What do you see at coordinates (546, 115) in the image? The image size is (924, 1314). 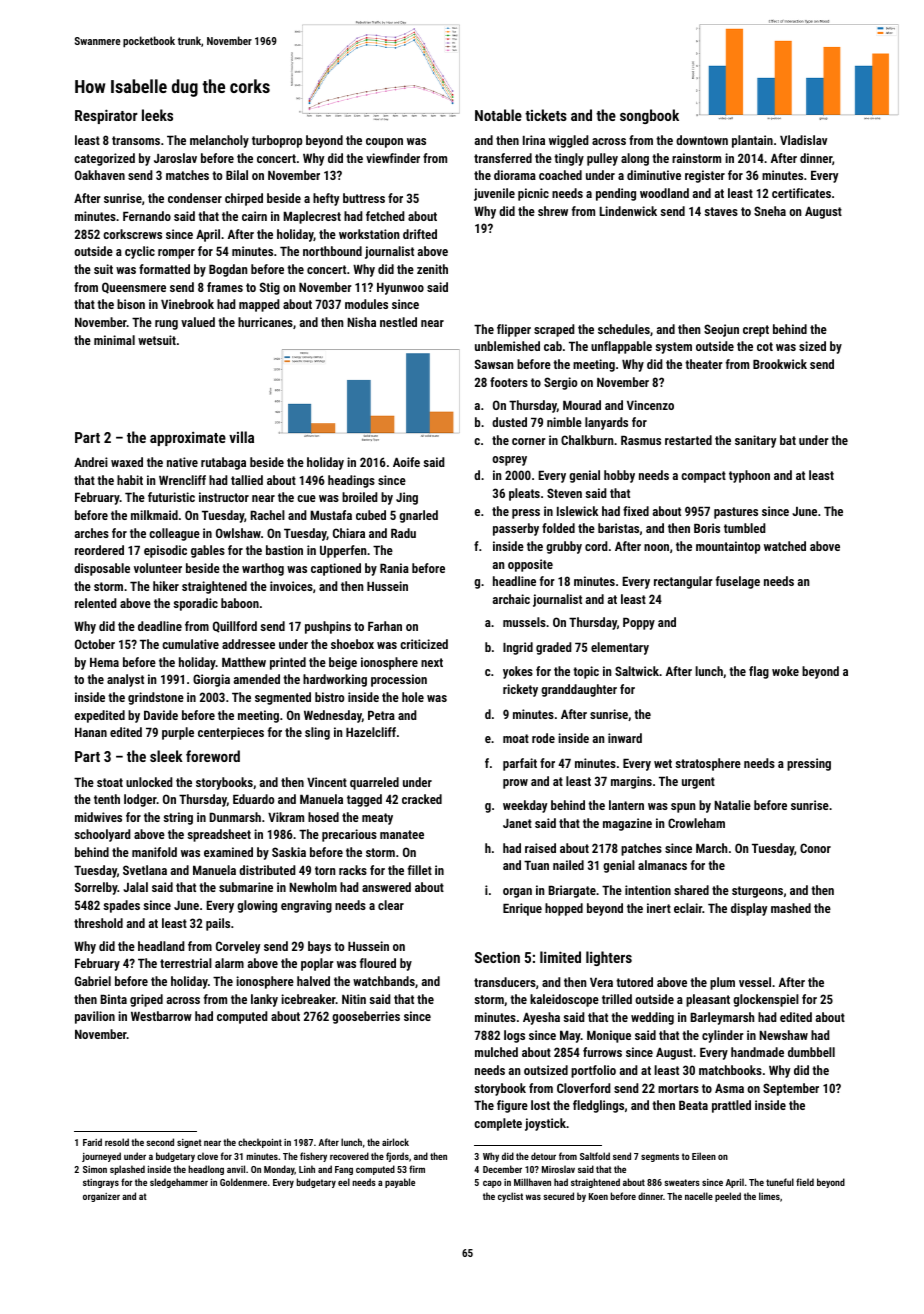 I see `tickets` at bounding box center [546, 115].
